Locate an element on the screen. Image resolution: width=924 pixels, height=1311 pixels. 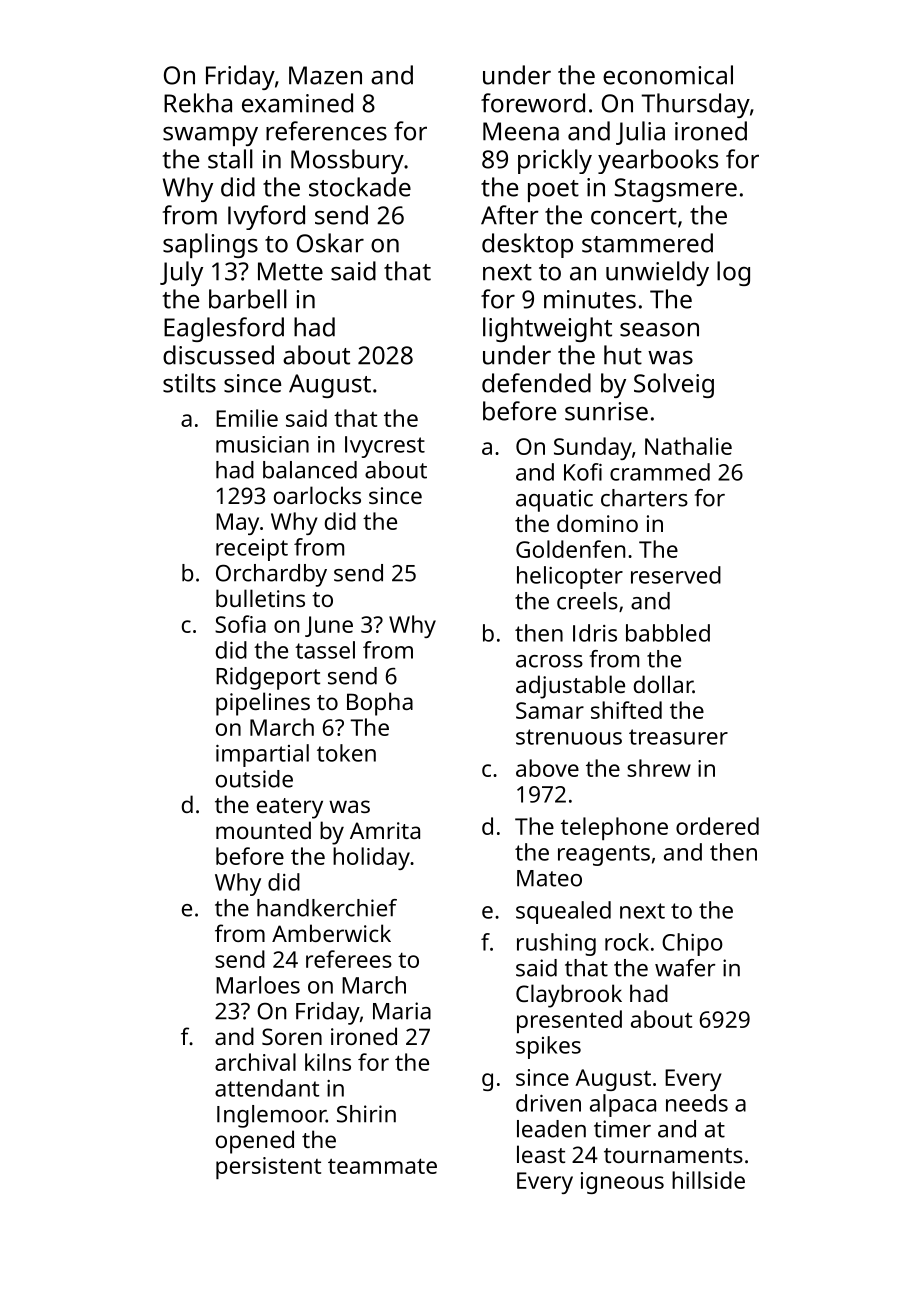
lightweight is located at coordinates (547, 329).
